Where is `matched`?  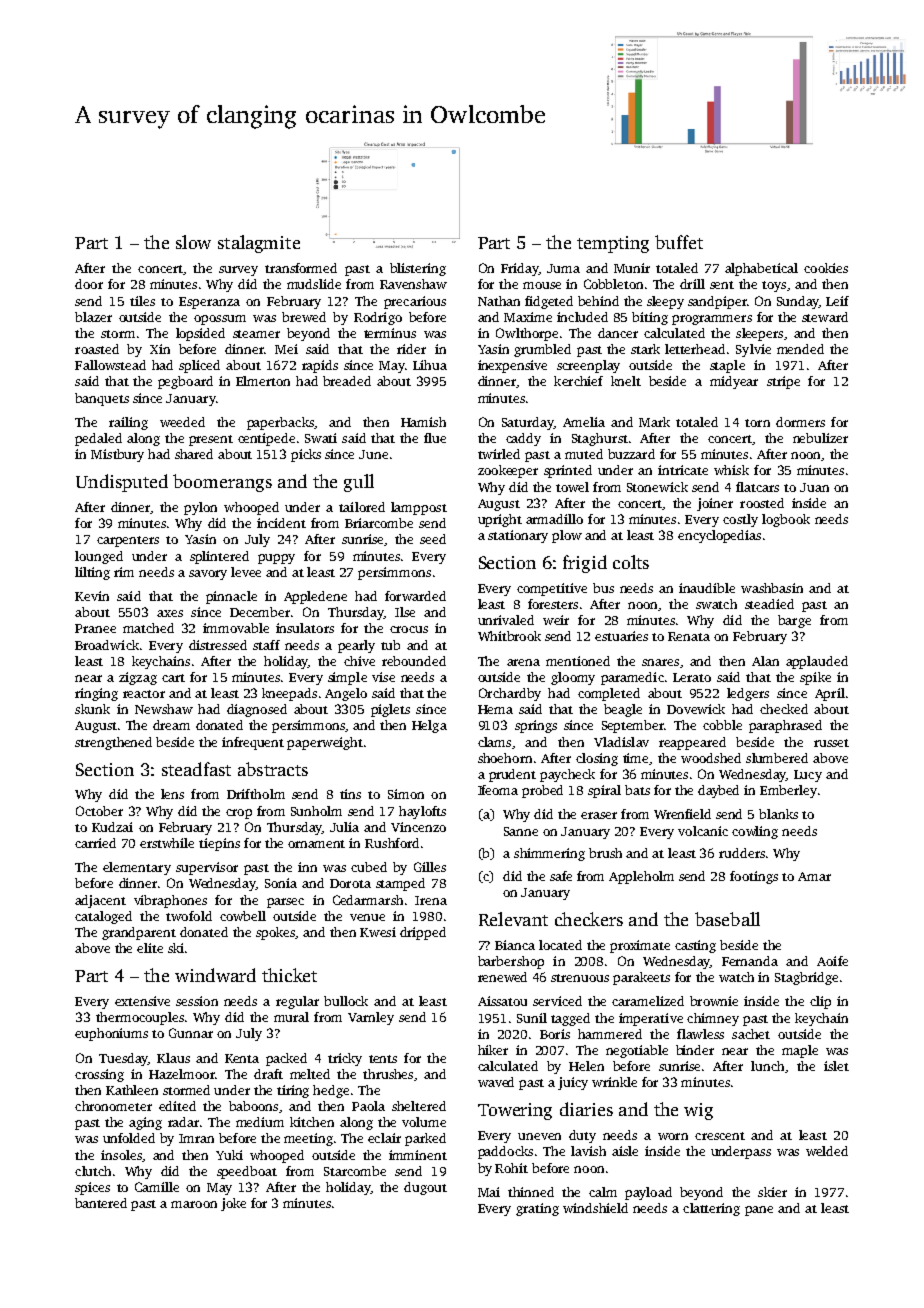
matched is located at coordinates (148, 628).
